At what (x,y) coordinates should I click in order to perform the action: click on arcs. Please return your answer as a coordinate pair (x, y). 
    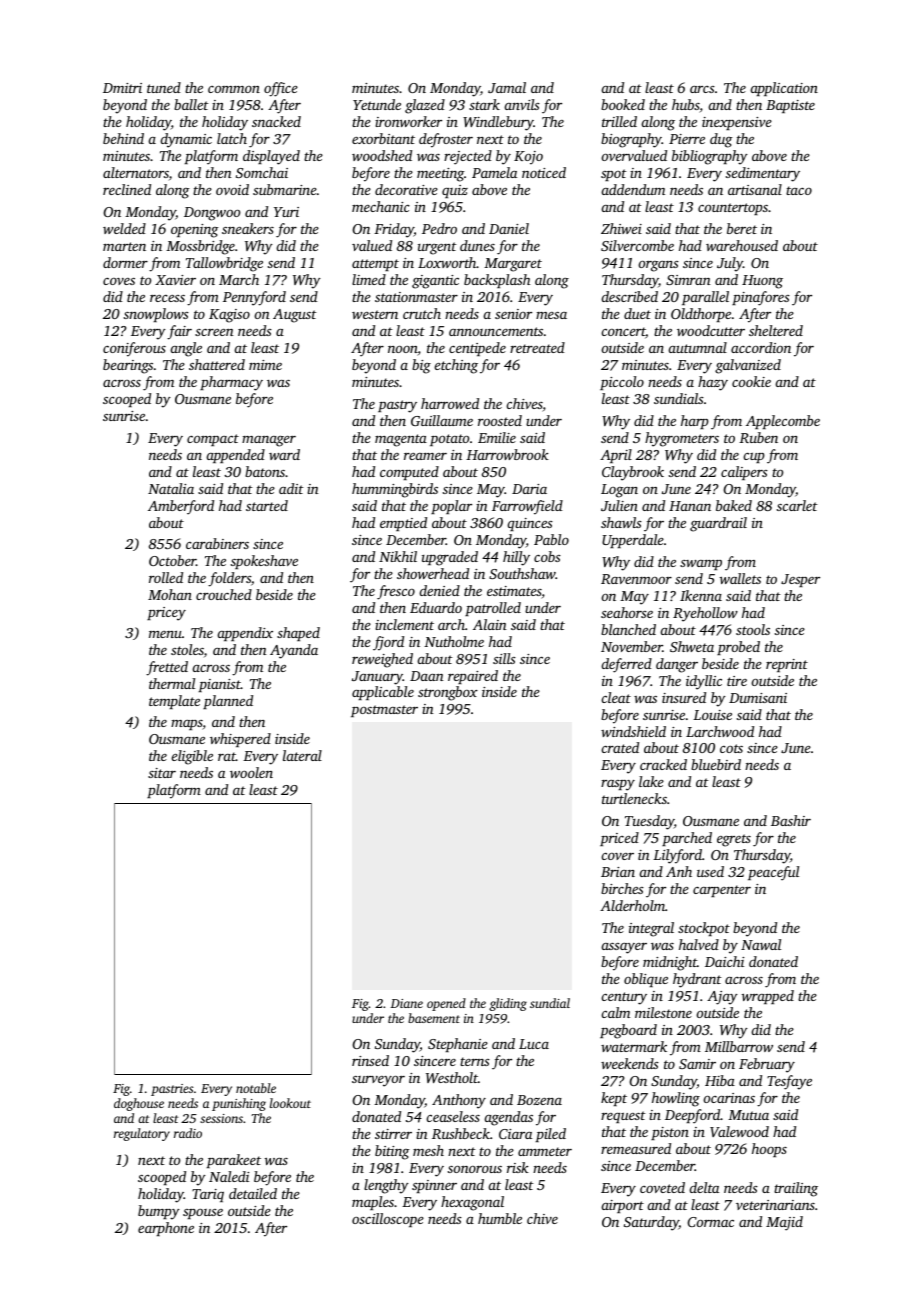
    Looking at the image, I should click on (702, 89).
